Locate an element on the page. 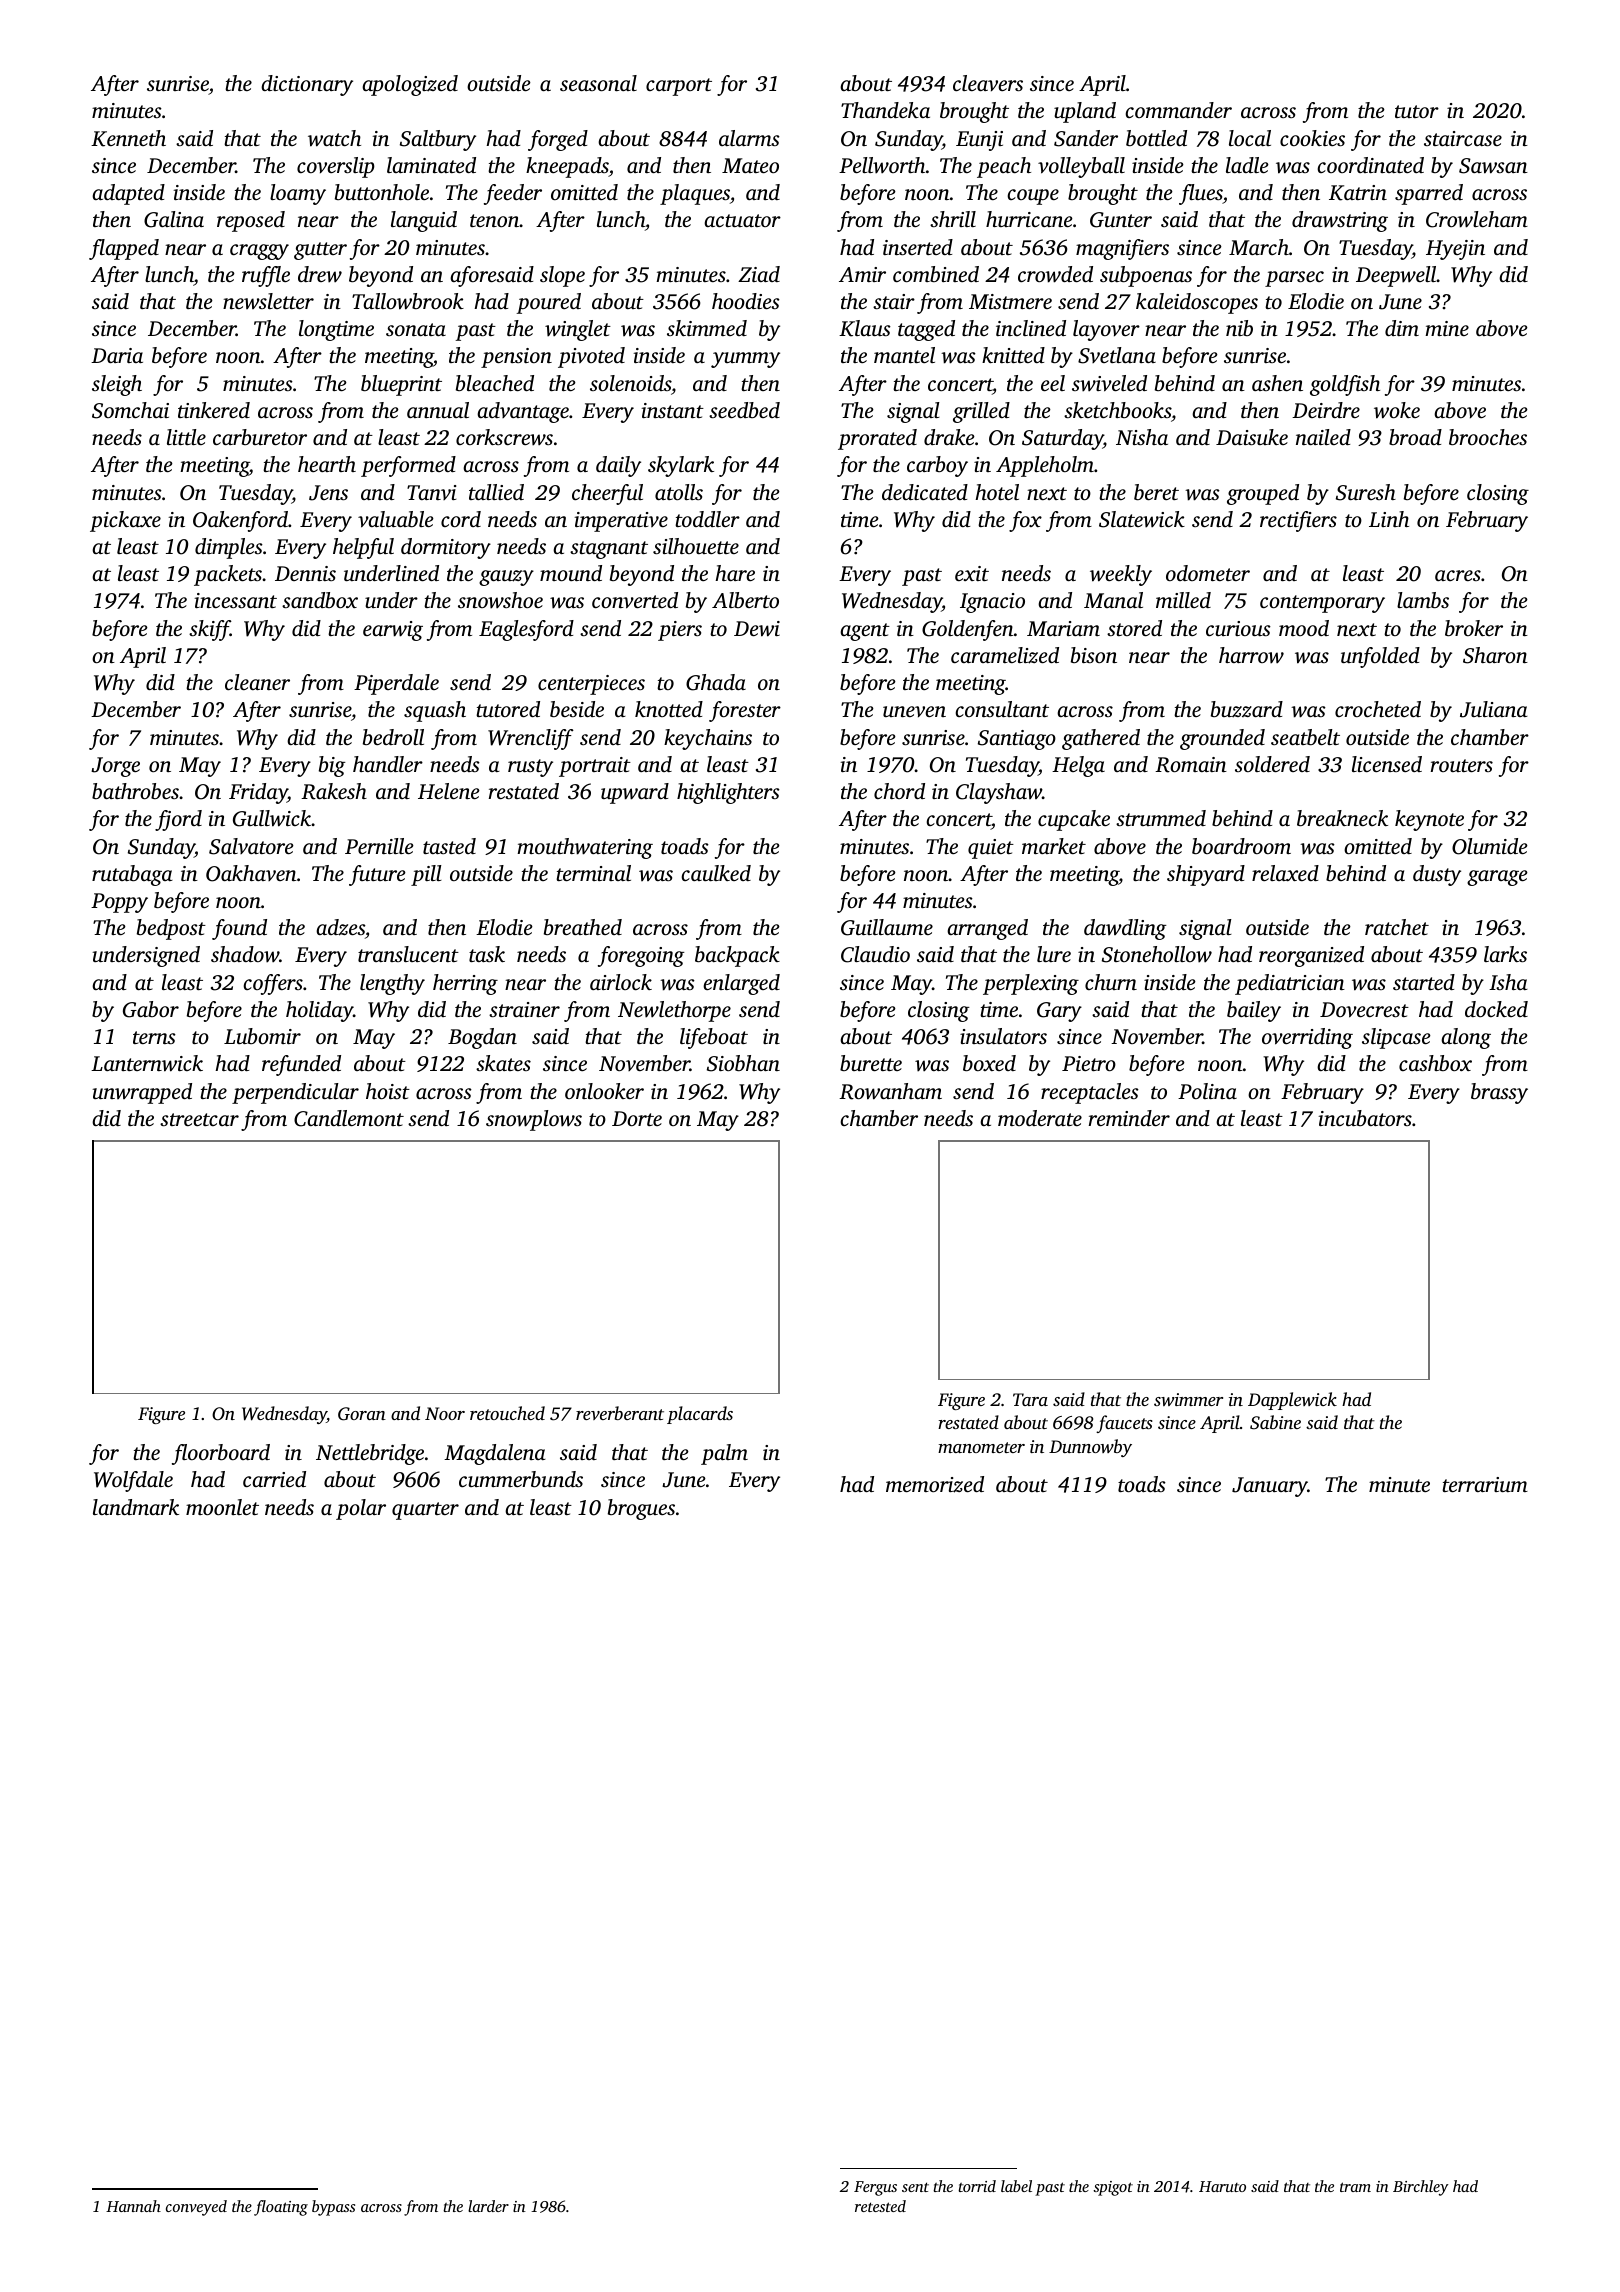  floating is located at coordinates (281, 2208).
